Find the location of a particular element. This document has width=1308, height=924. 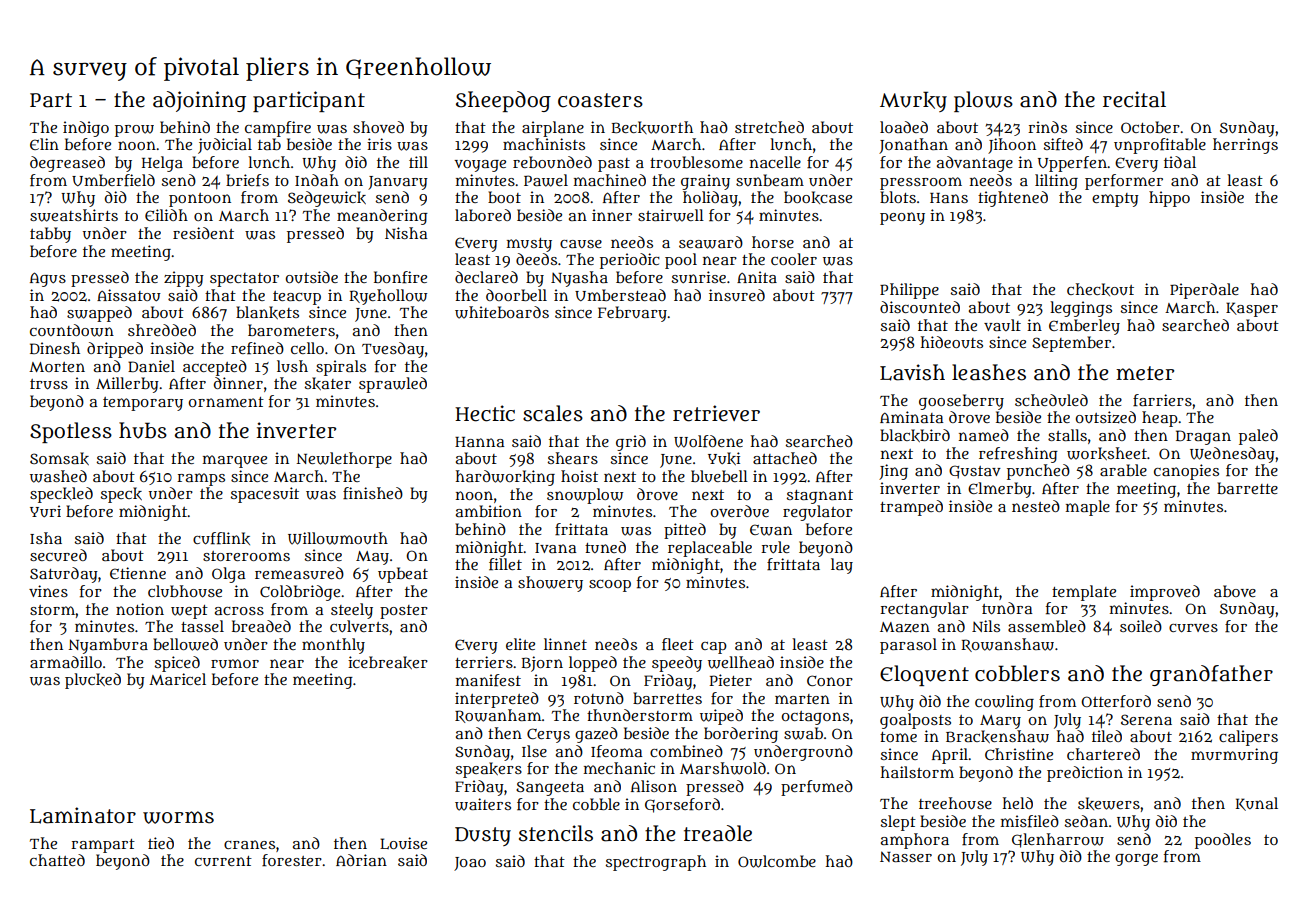

spacesuit is located at coordinates (264, 495).
